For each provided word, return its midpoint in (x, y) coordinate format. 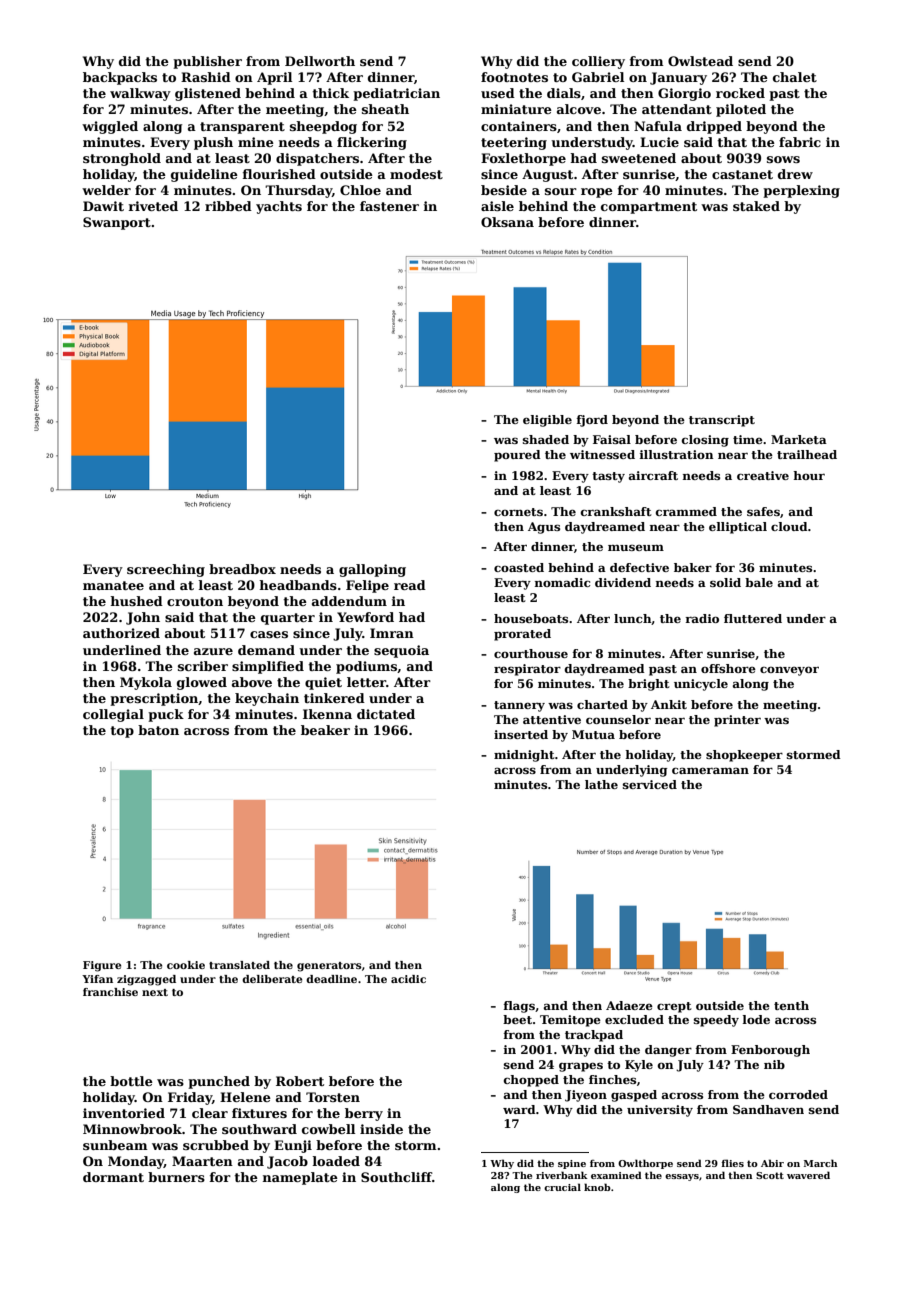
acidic (408, 979)
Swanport (117, 223)
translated (239, 965)
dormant (113, 1177)
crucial (562, 1187)
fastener (389, 206)
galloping (372, 570)
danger (668, 1051)
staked (756, 206)
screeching (166, 570)
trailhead (807, 454)
